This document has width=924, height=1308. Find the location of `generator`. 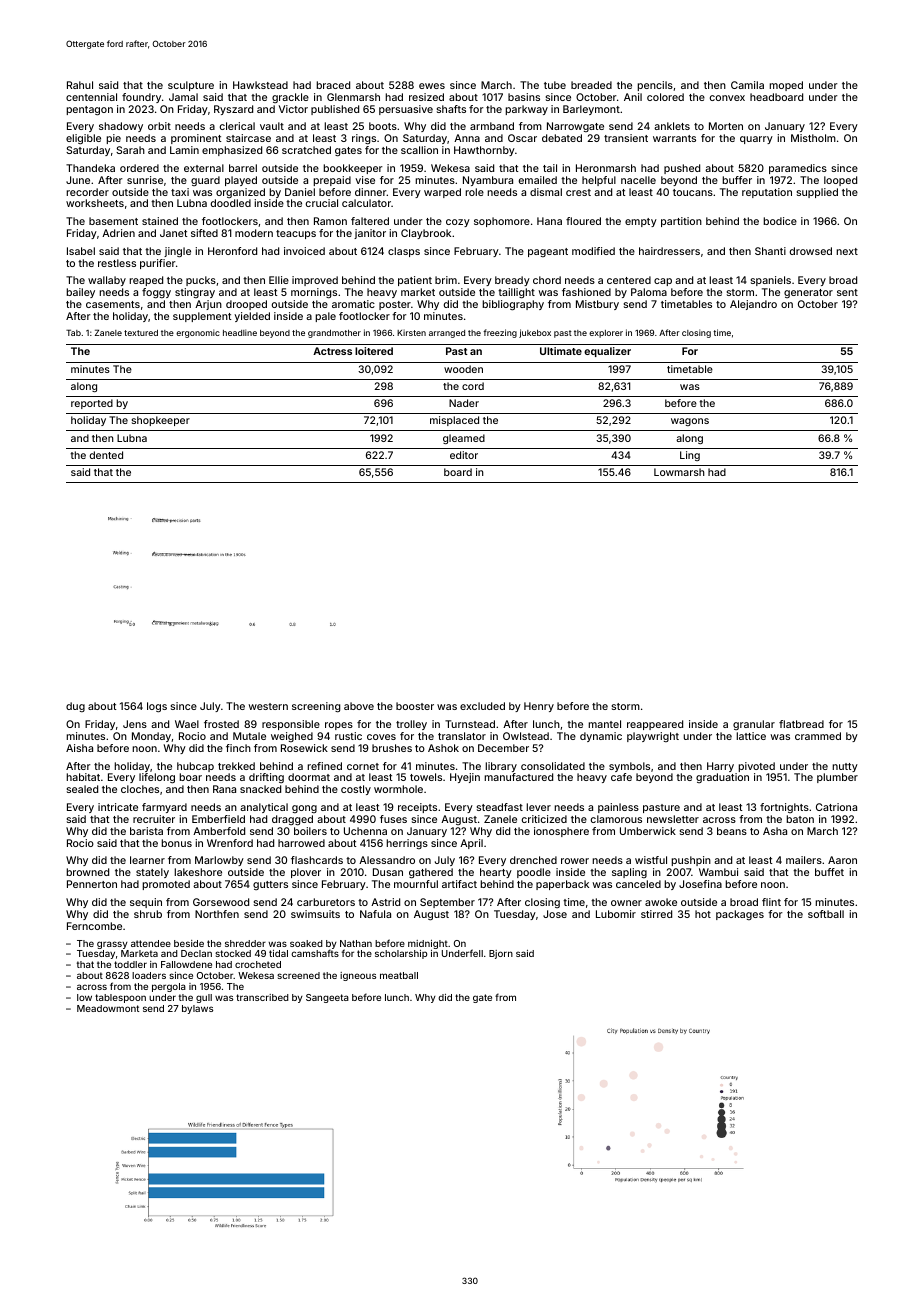

generator is located at coordinates (808, 293).
